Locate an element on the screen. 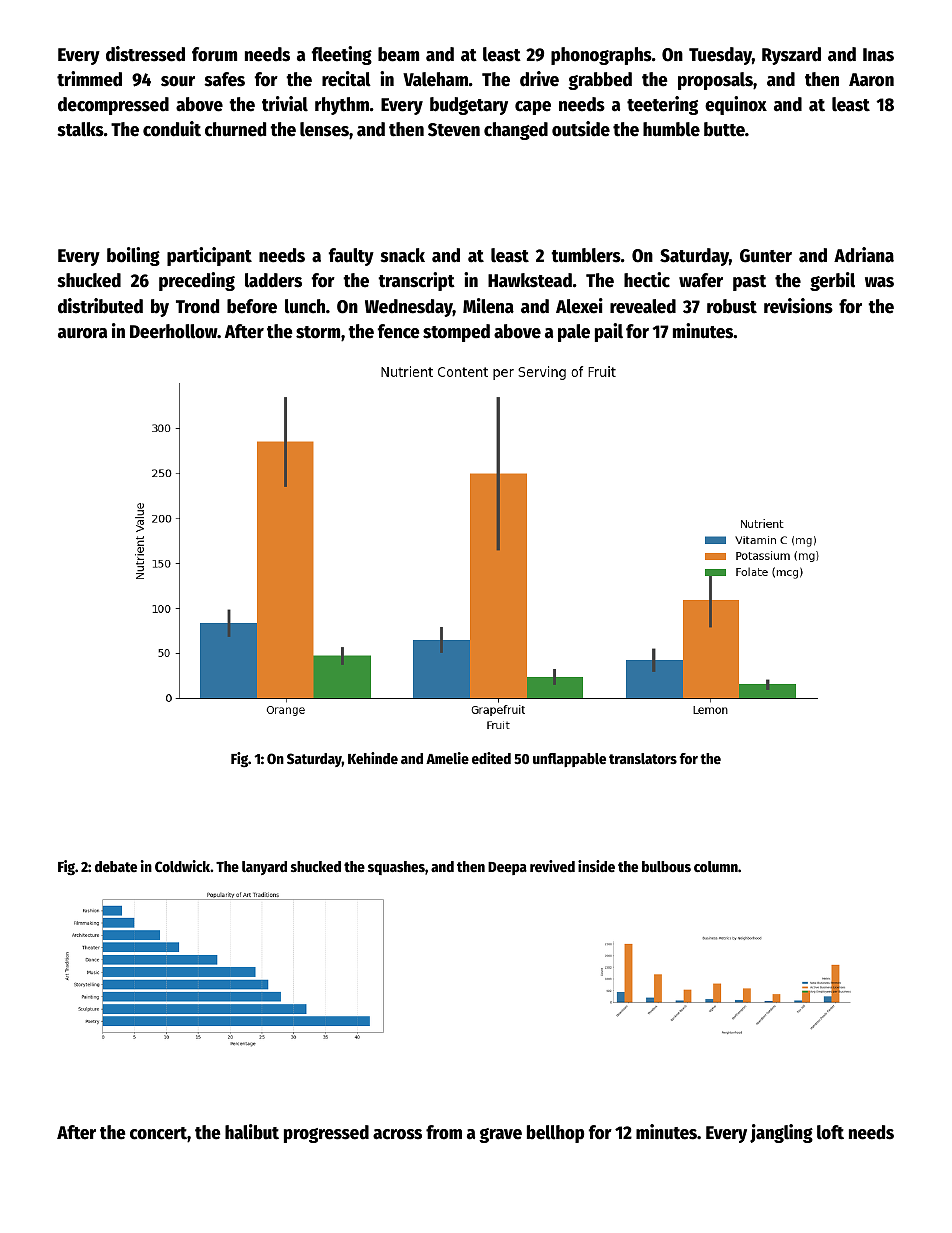 Image resolution: width=952 pixels, height=1233 pixels. phonographs is located at coordinates (601, 56).
